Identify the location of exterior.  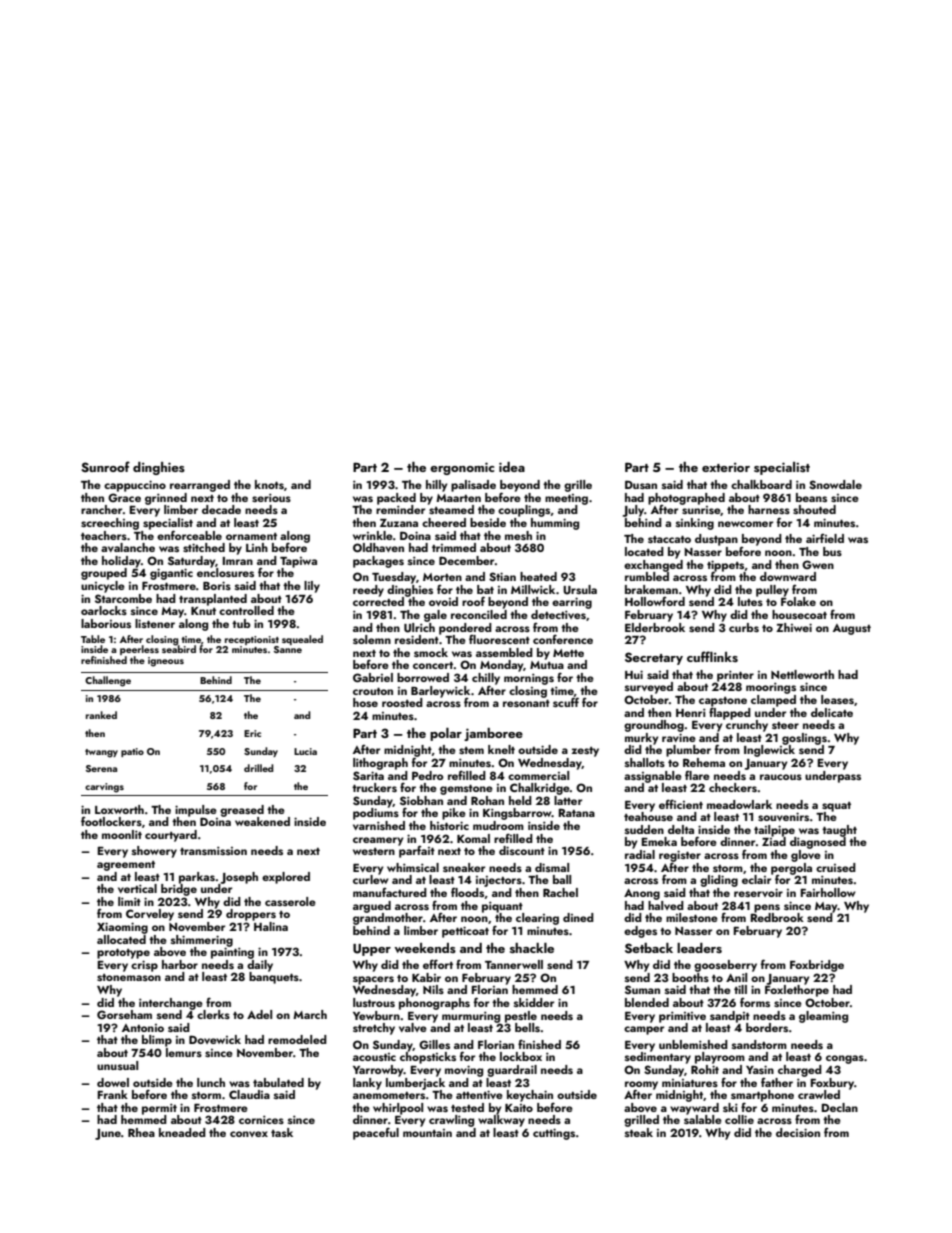
(726, 467).
